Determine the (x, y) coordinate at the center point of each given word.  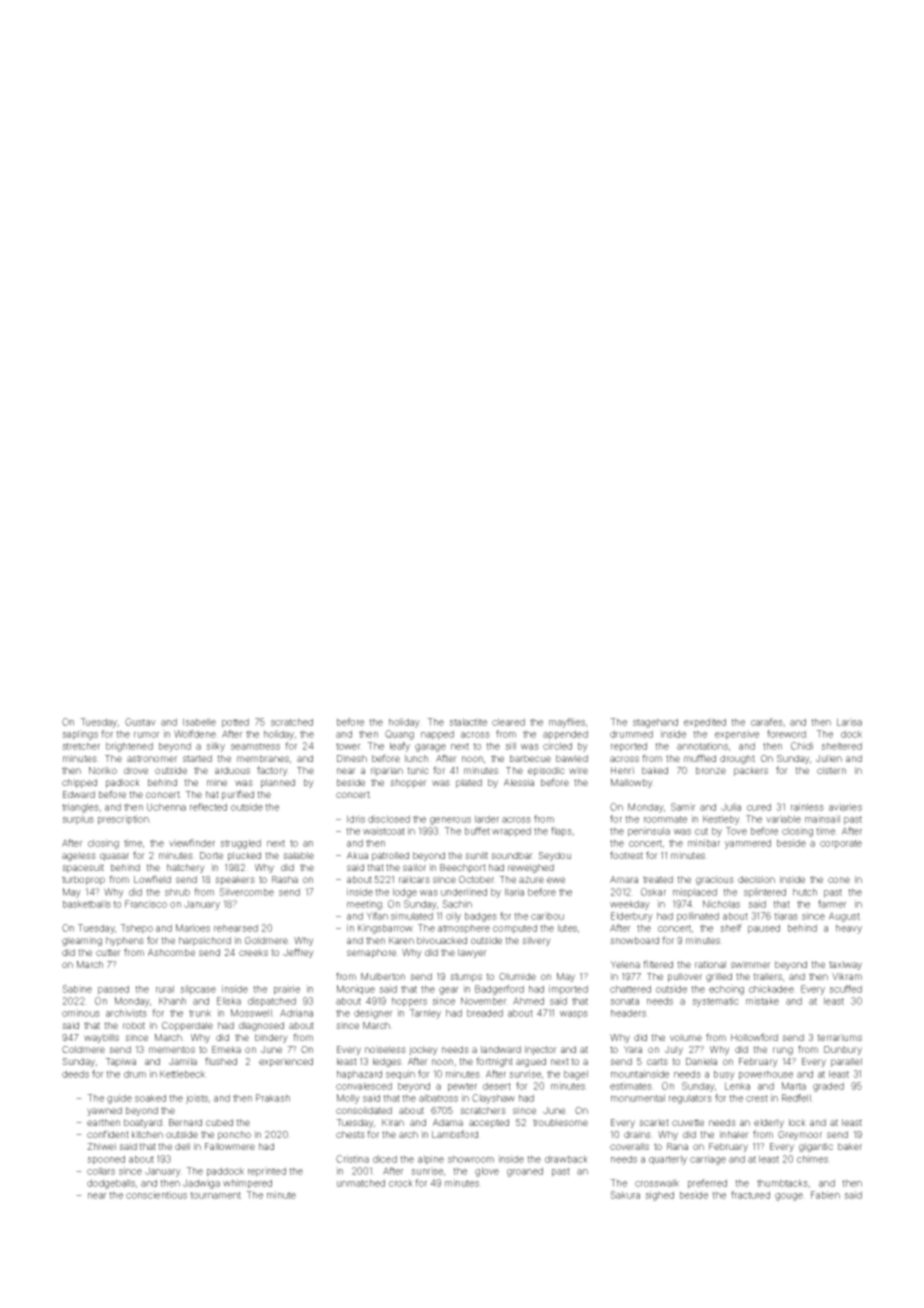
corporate (841, 844)
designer (373, 1014)
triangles (80, 808)
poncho (234, 1135)
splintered (765, 893)
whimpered (247, 1184)
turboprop (83, 880)
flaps (561, 832)
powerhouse (766, 1075)
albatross (438, 1098)
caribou (547, 916)
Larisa (849, 722)
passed (113, 990)
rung (783, 1051)
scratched (292, 722)
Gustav (140, 722)
